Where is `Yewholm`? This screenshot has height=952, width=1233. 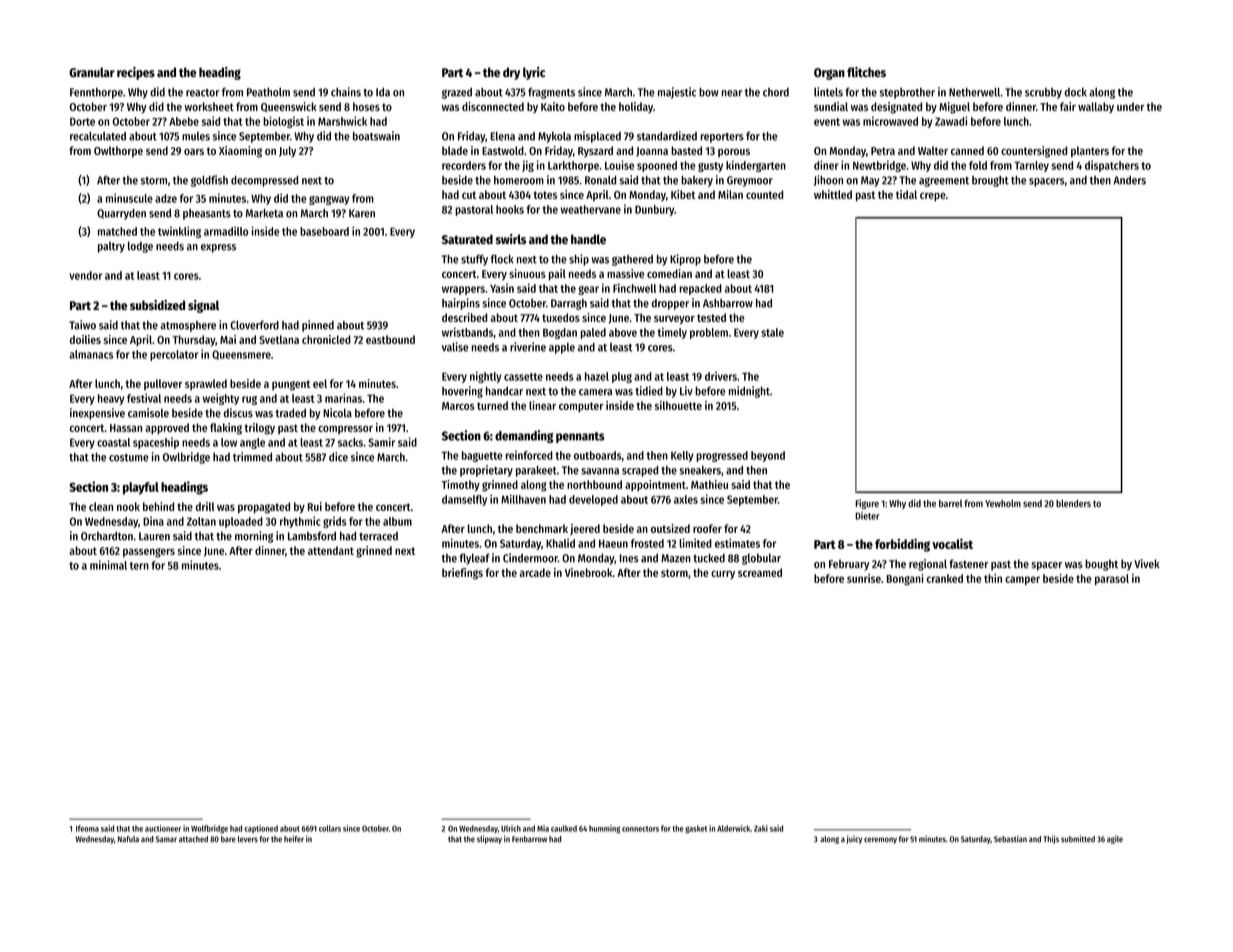 Yewholm is located at coordinates (1003, 503).
